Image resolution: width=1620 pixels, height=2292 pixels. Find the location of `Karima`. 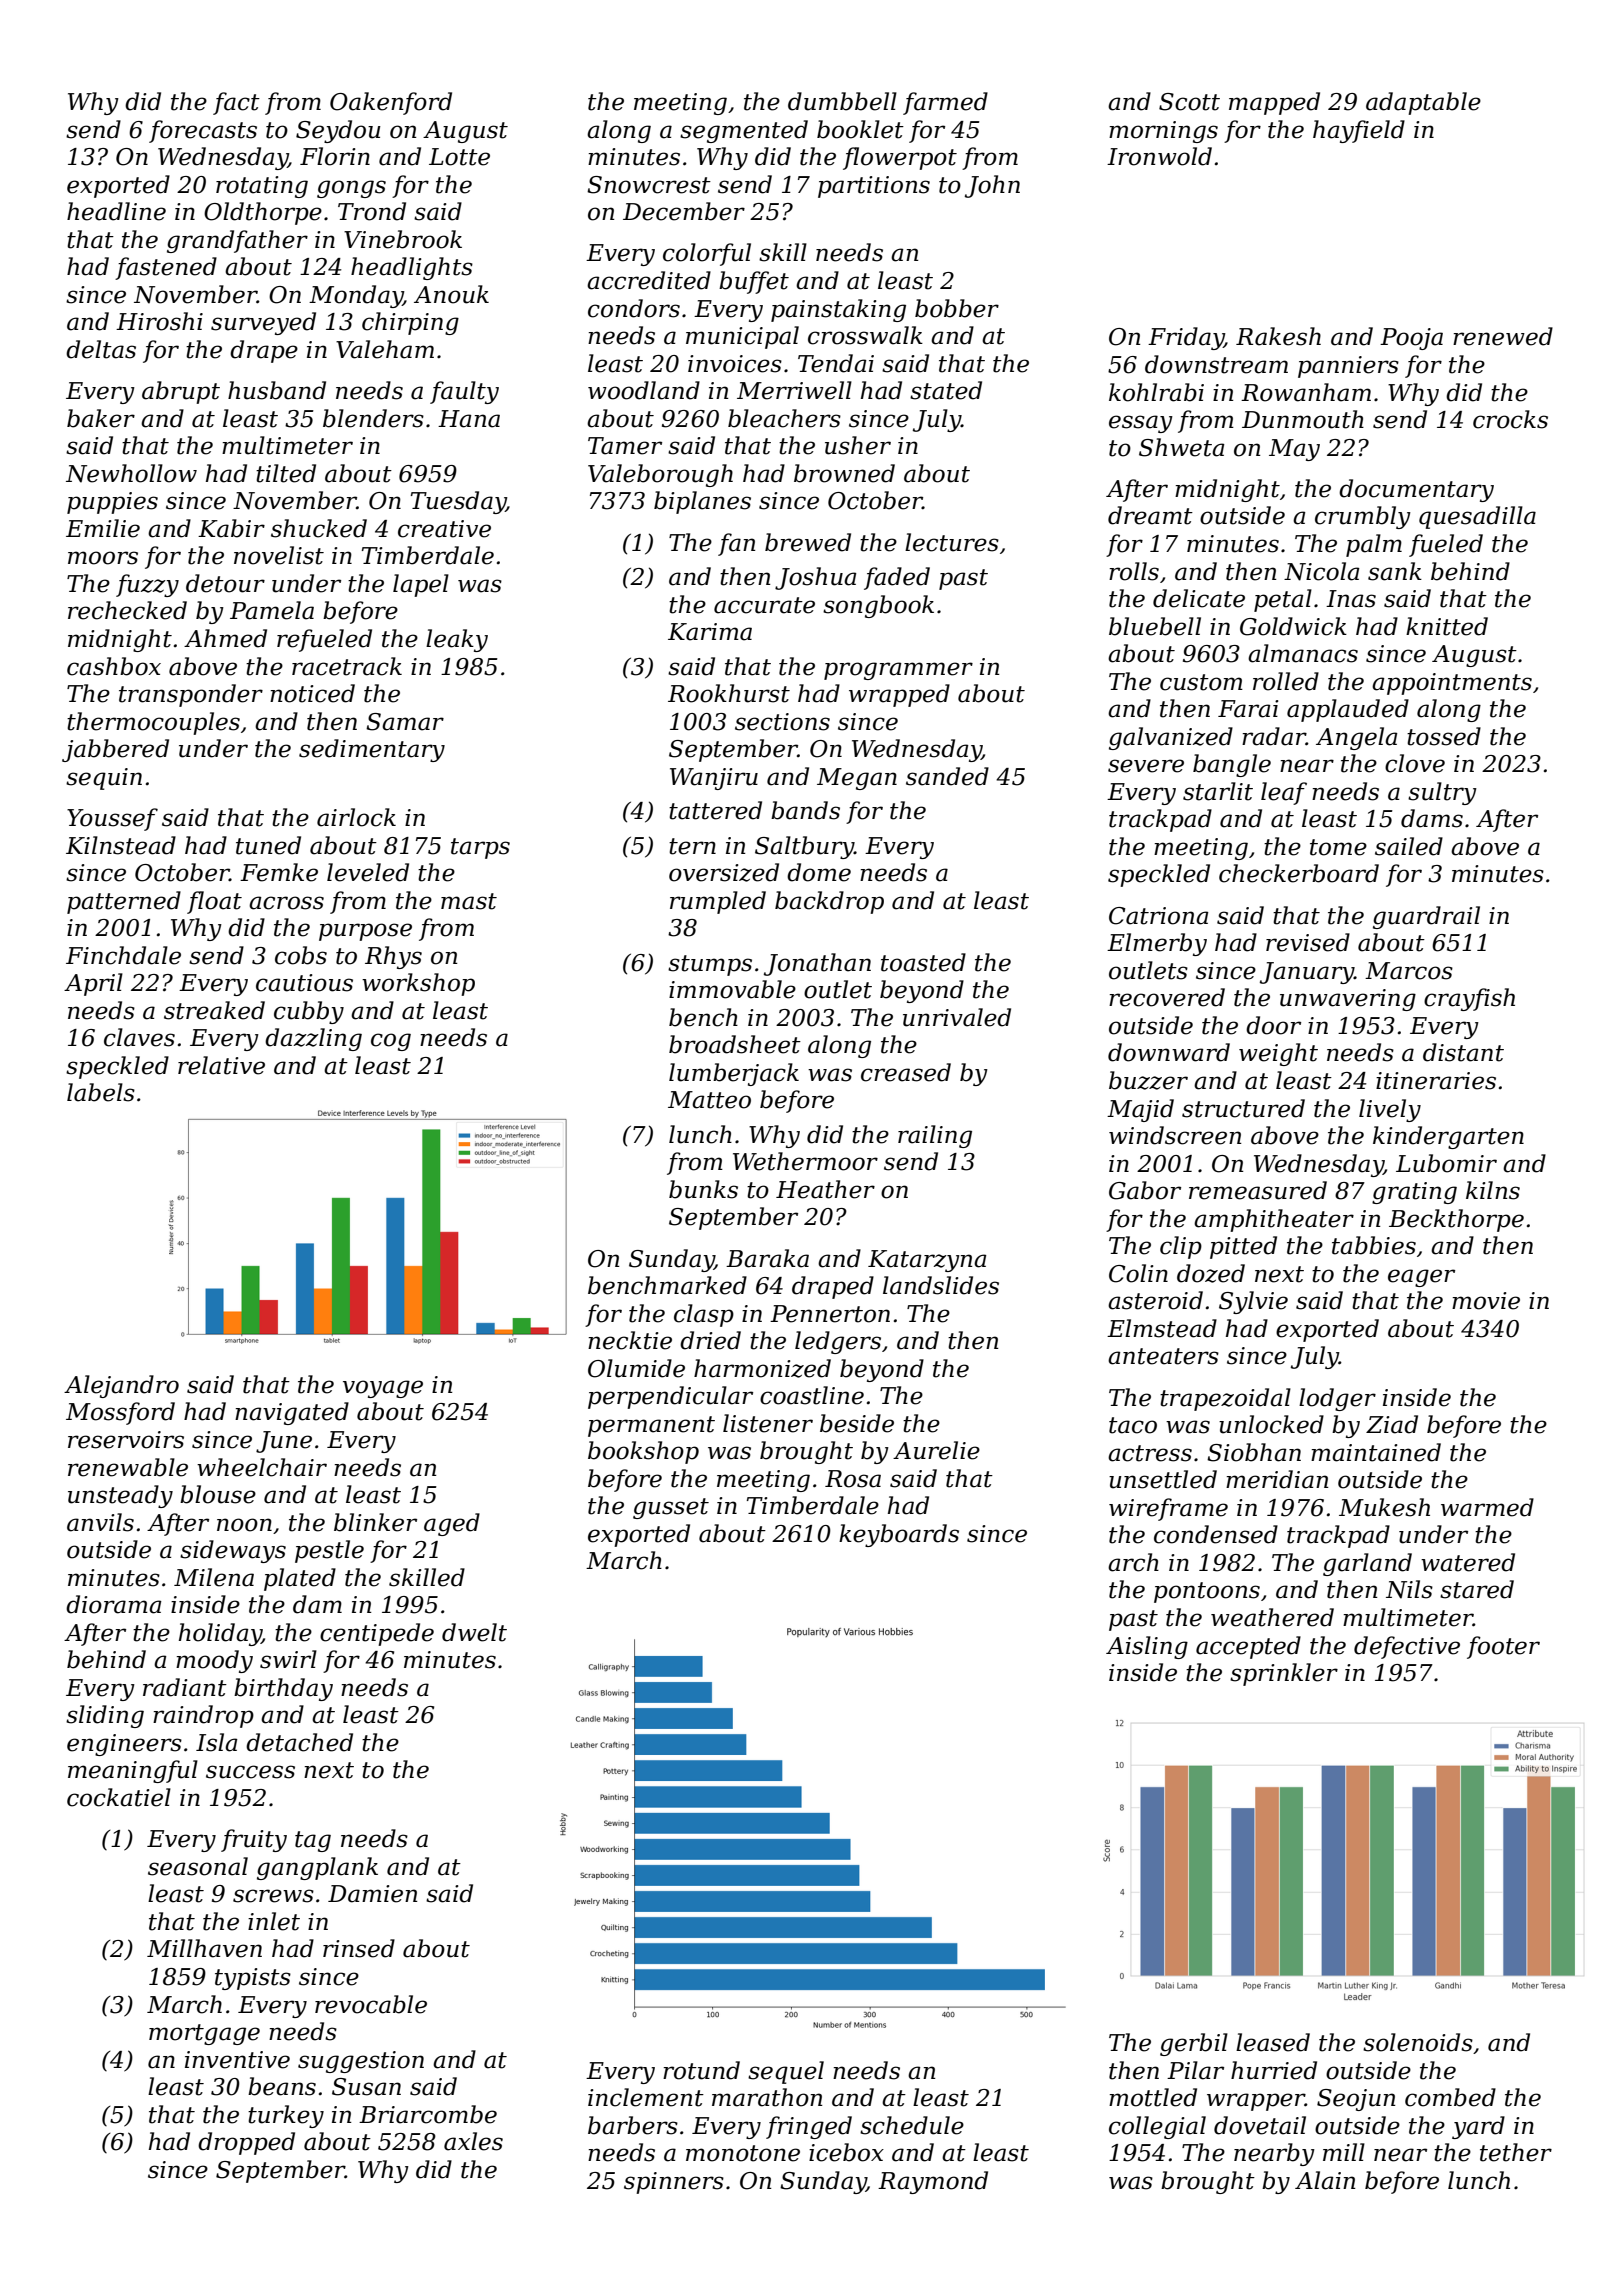

Karima is located at coordinates (710, 632).
